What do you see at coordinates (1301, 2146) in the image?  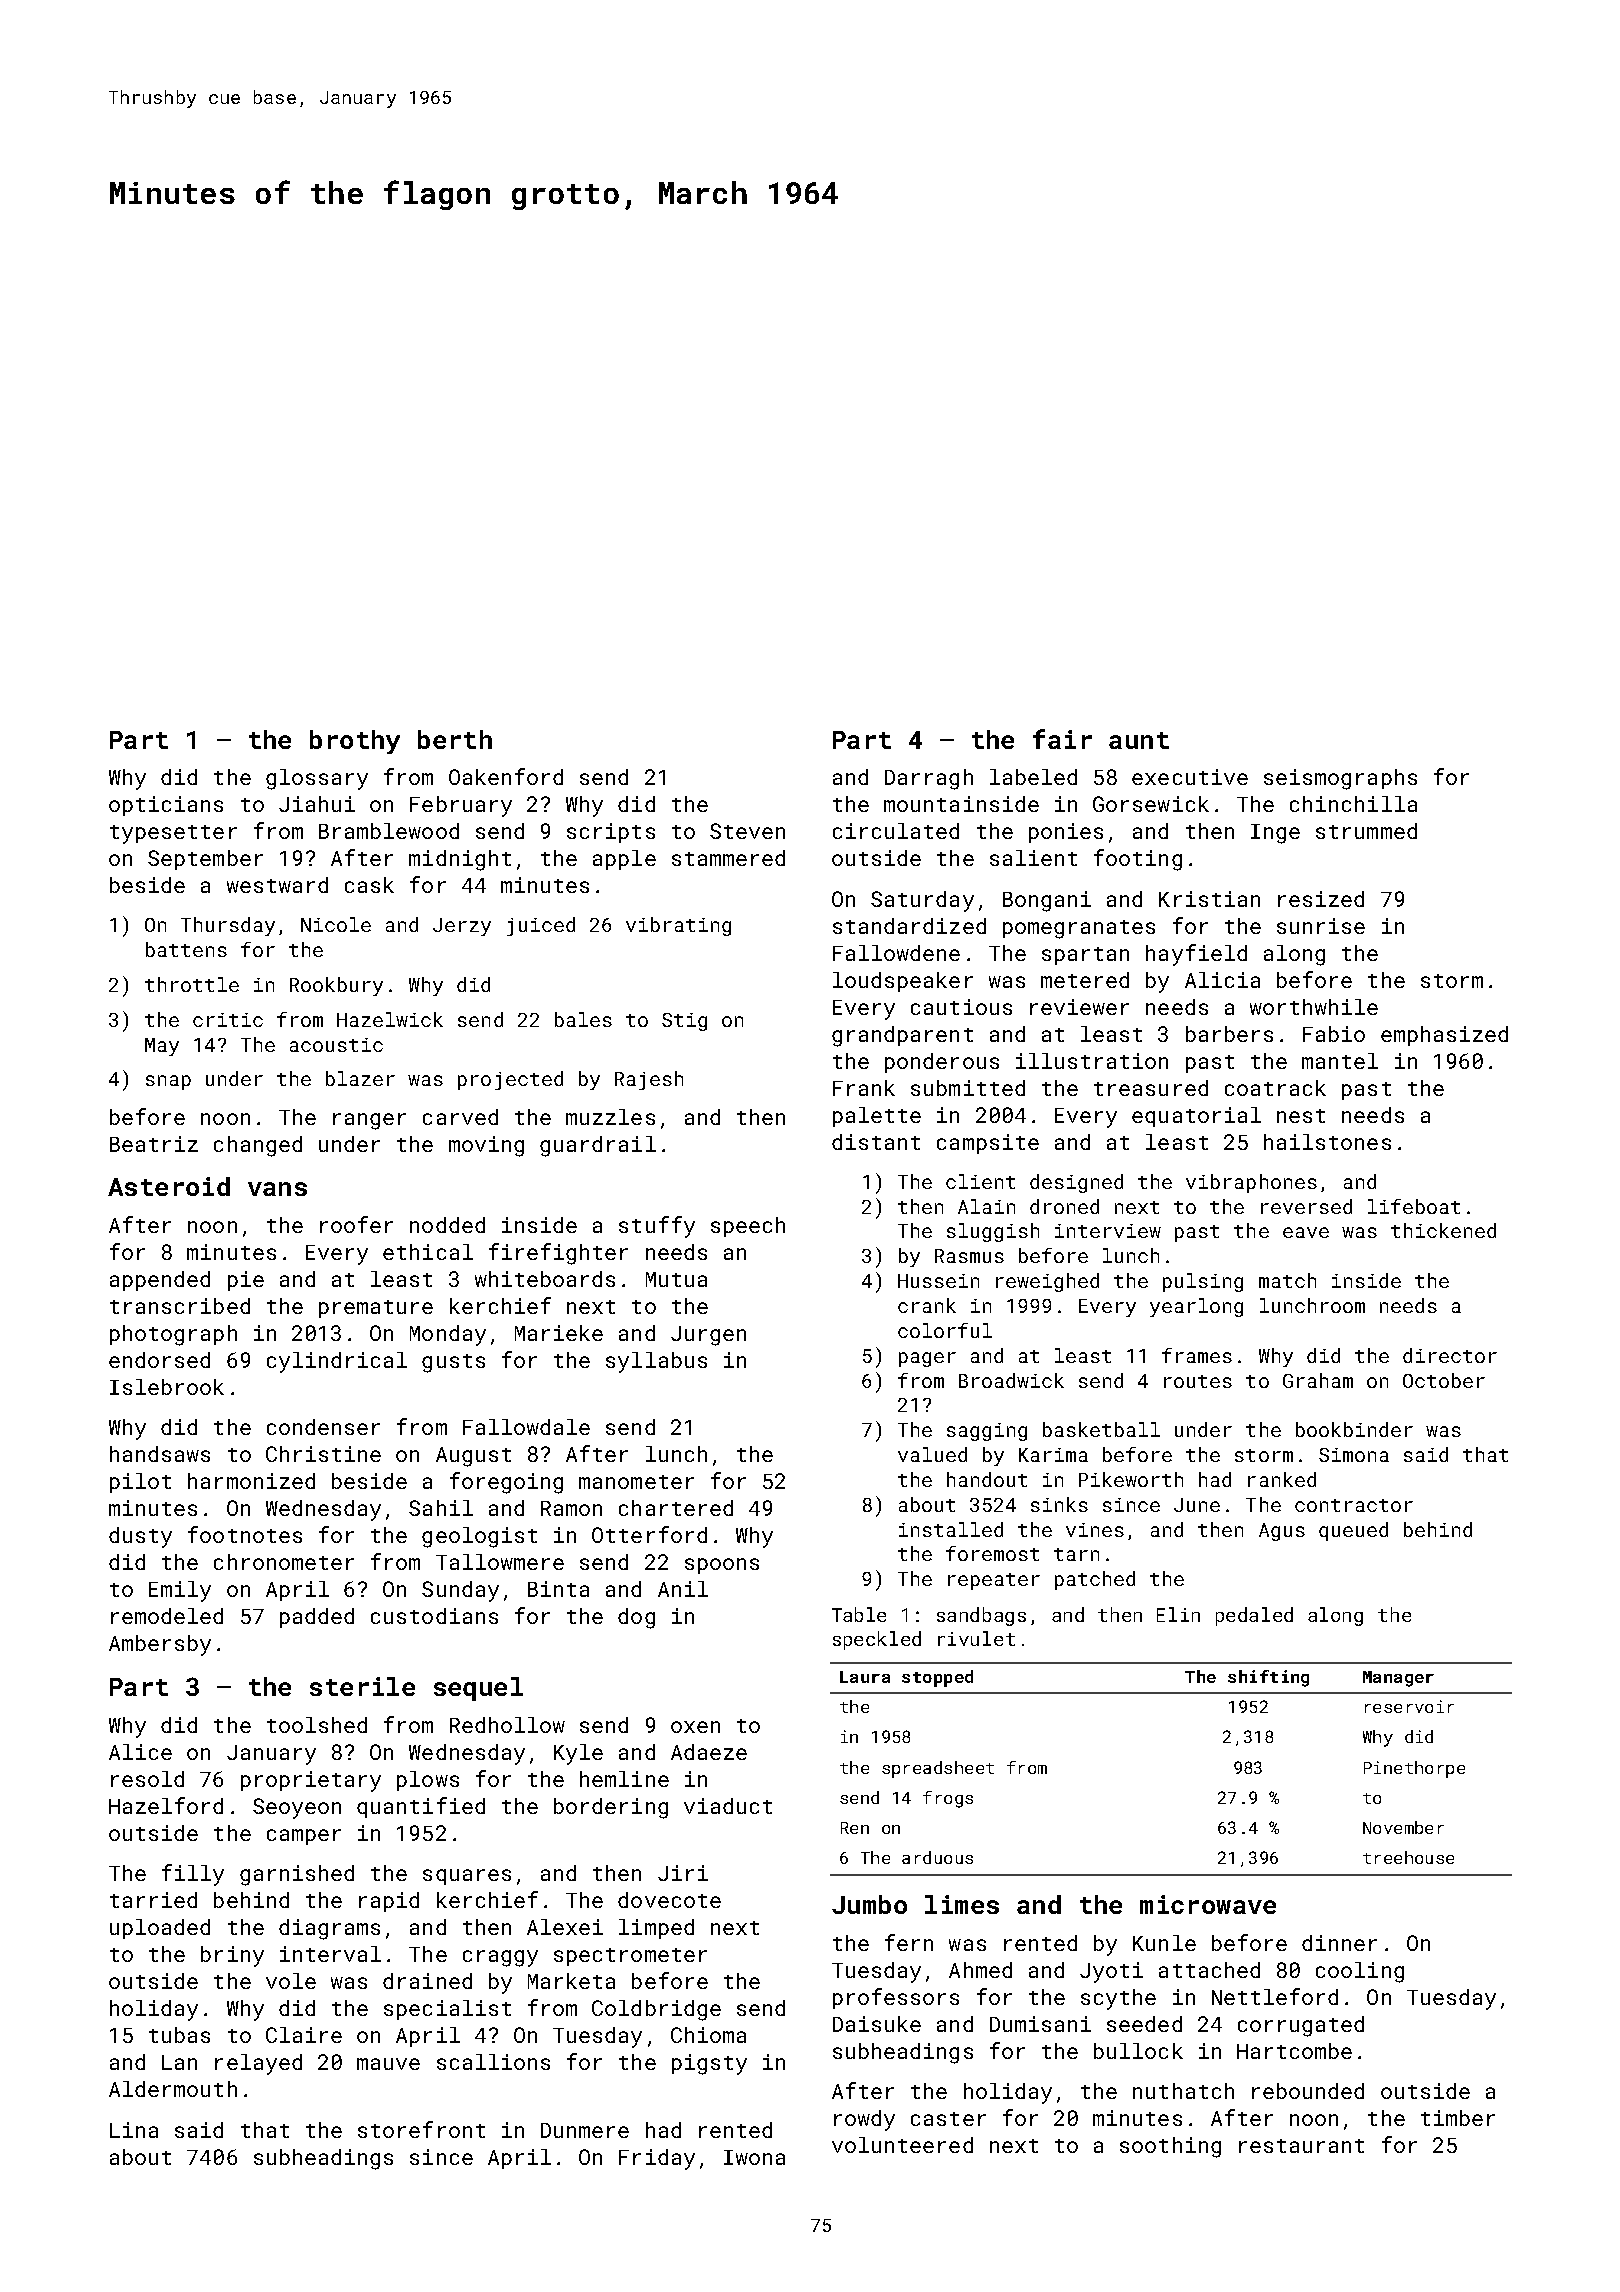 I see `restaurant` at bounding box center [1301, 2146].
